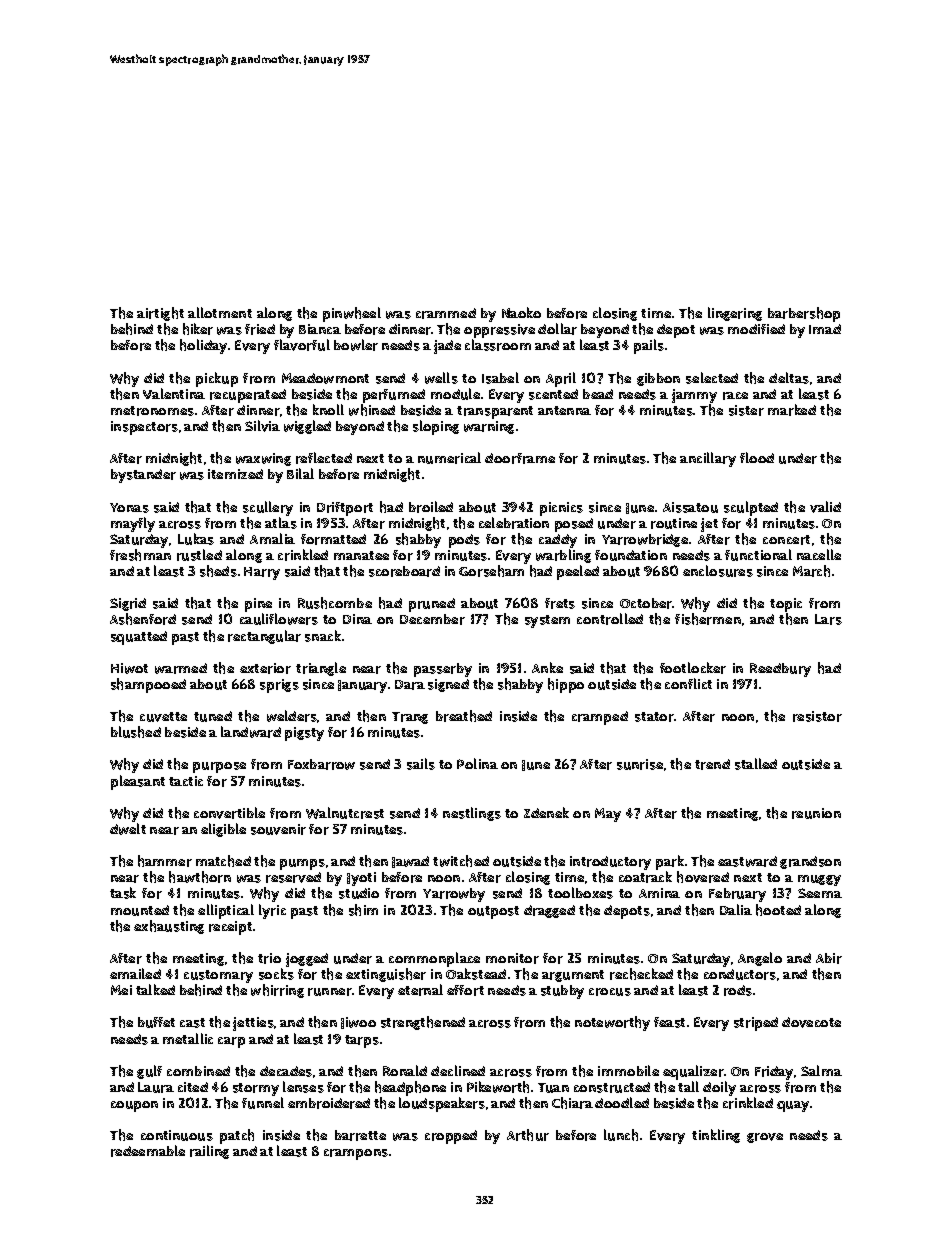  What do you see at coordinates (547, 621) in the screenshot?
I see `system` at bounding box center [547, 621].
